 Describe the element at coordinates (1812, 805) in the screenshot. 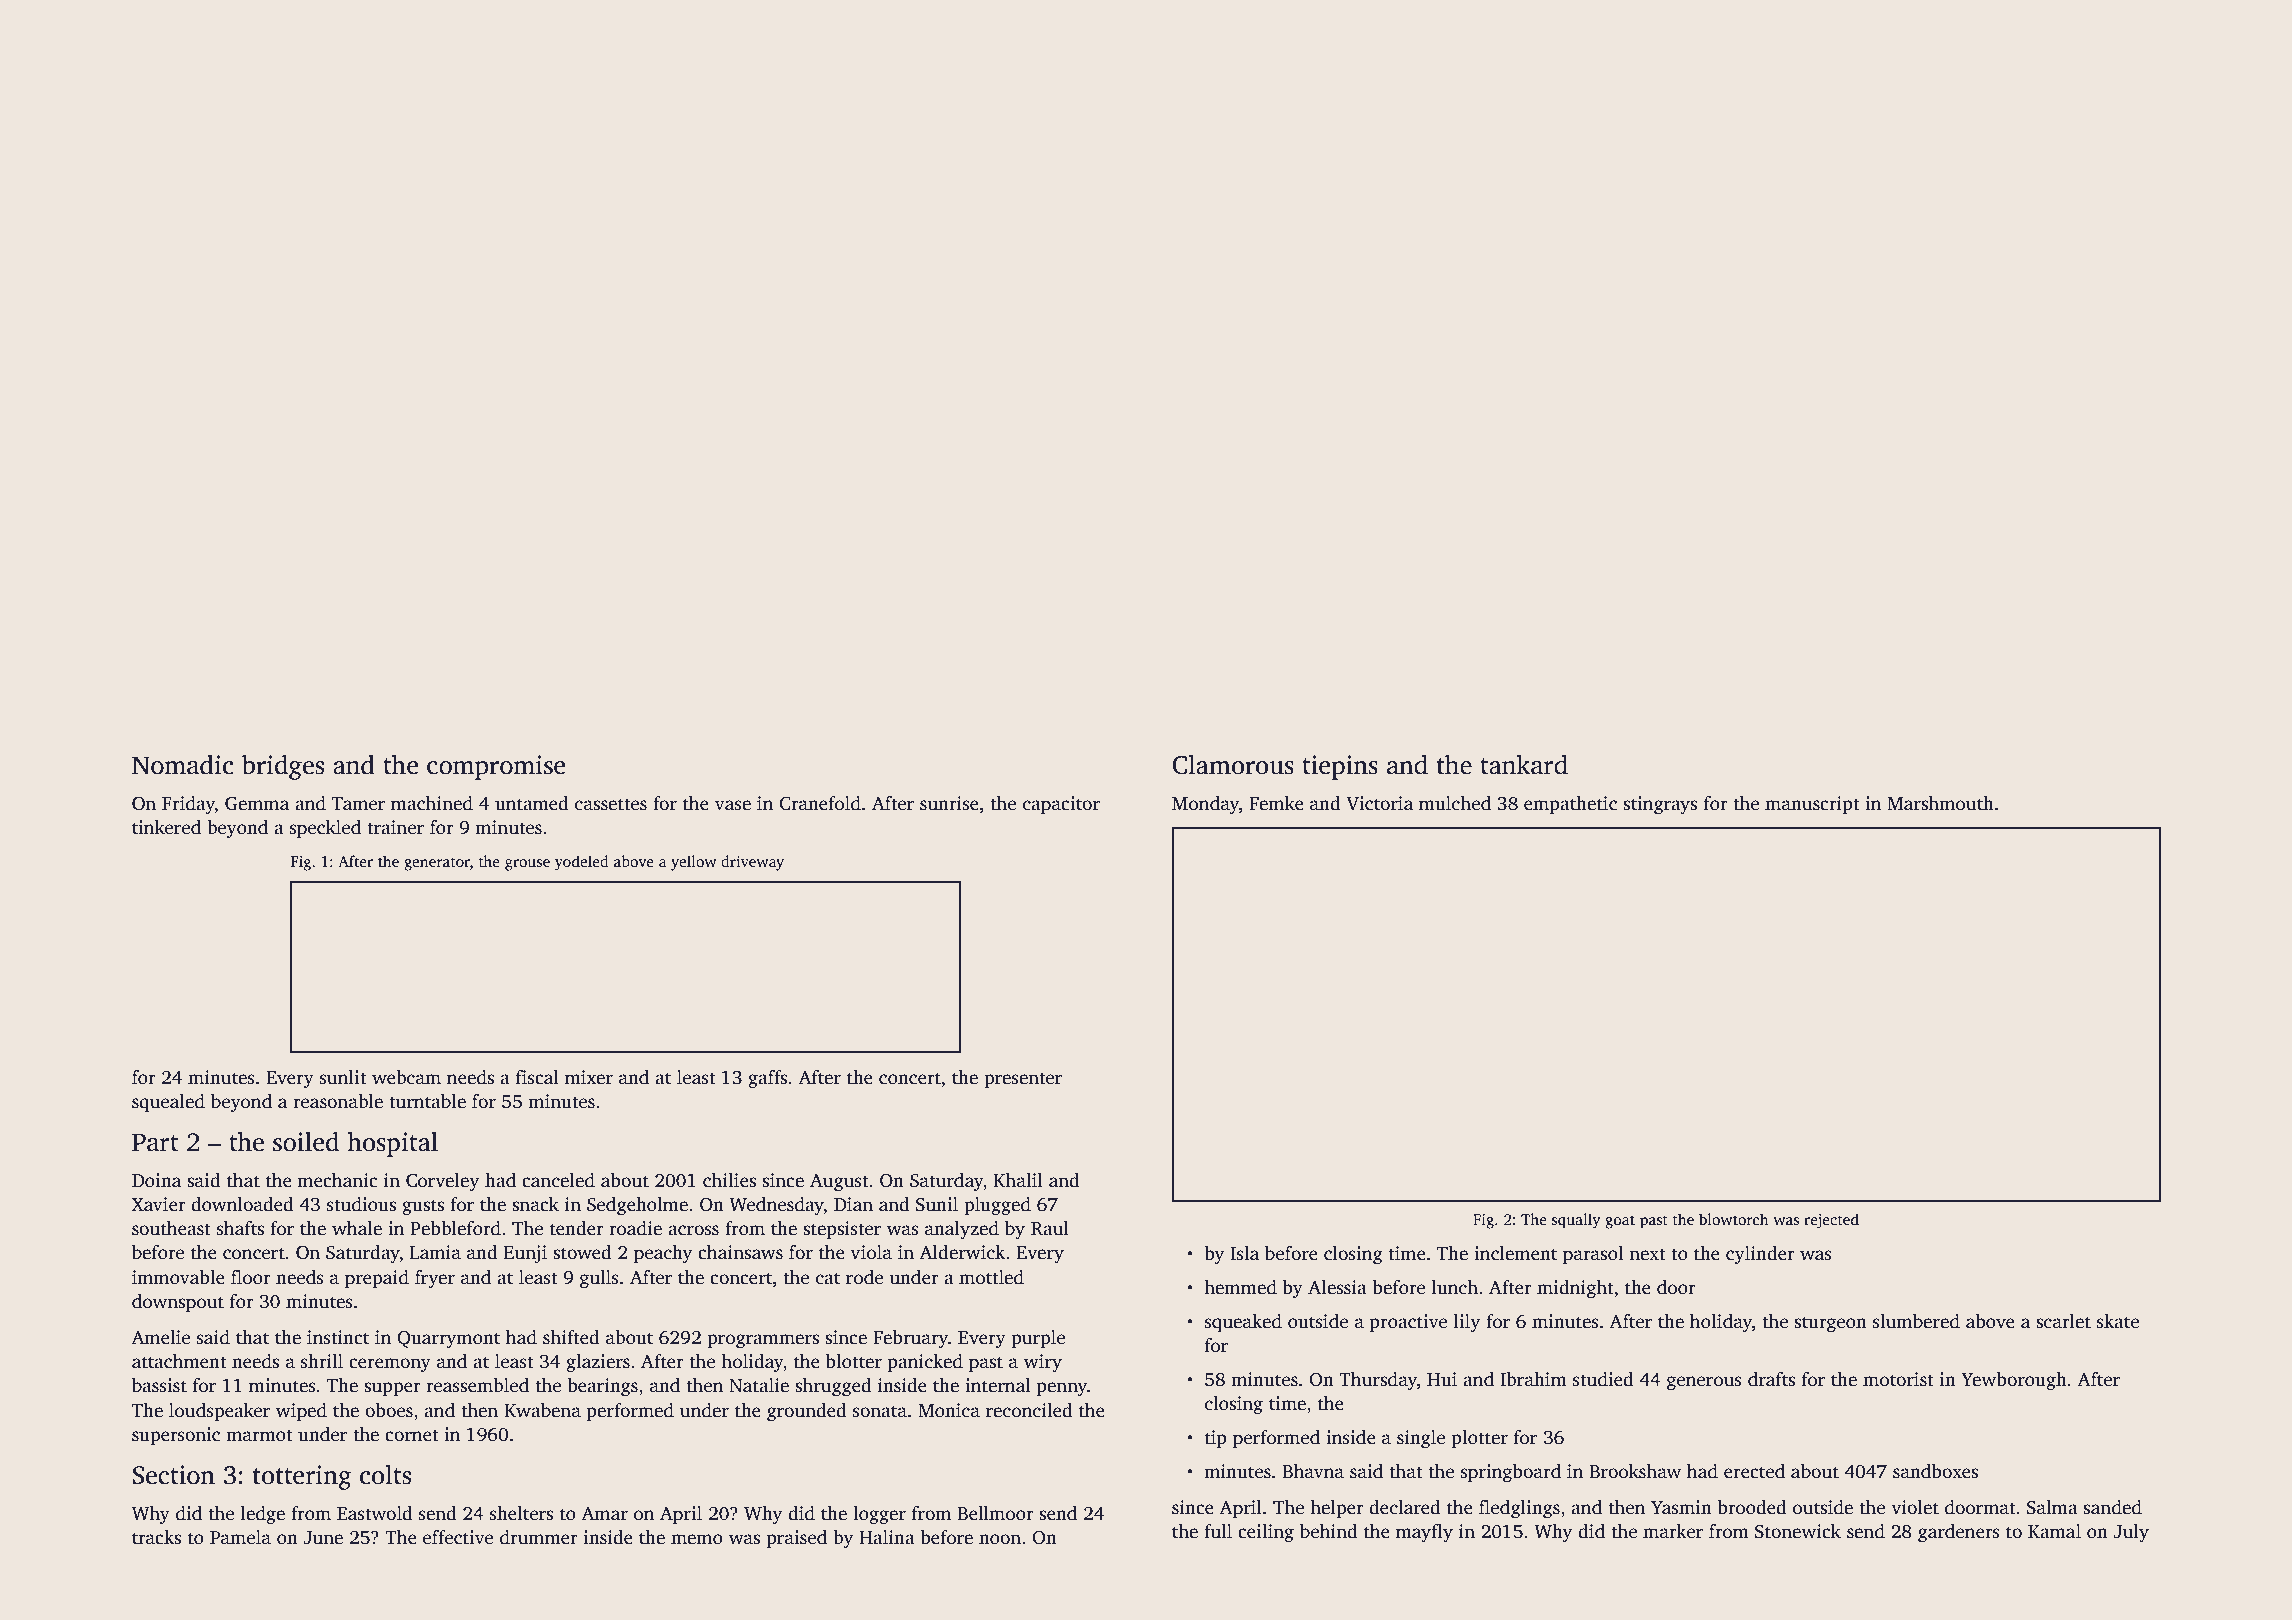

I see `manuscript` at that location.
